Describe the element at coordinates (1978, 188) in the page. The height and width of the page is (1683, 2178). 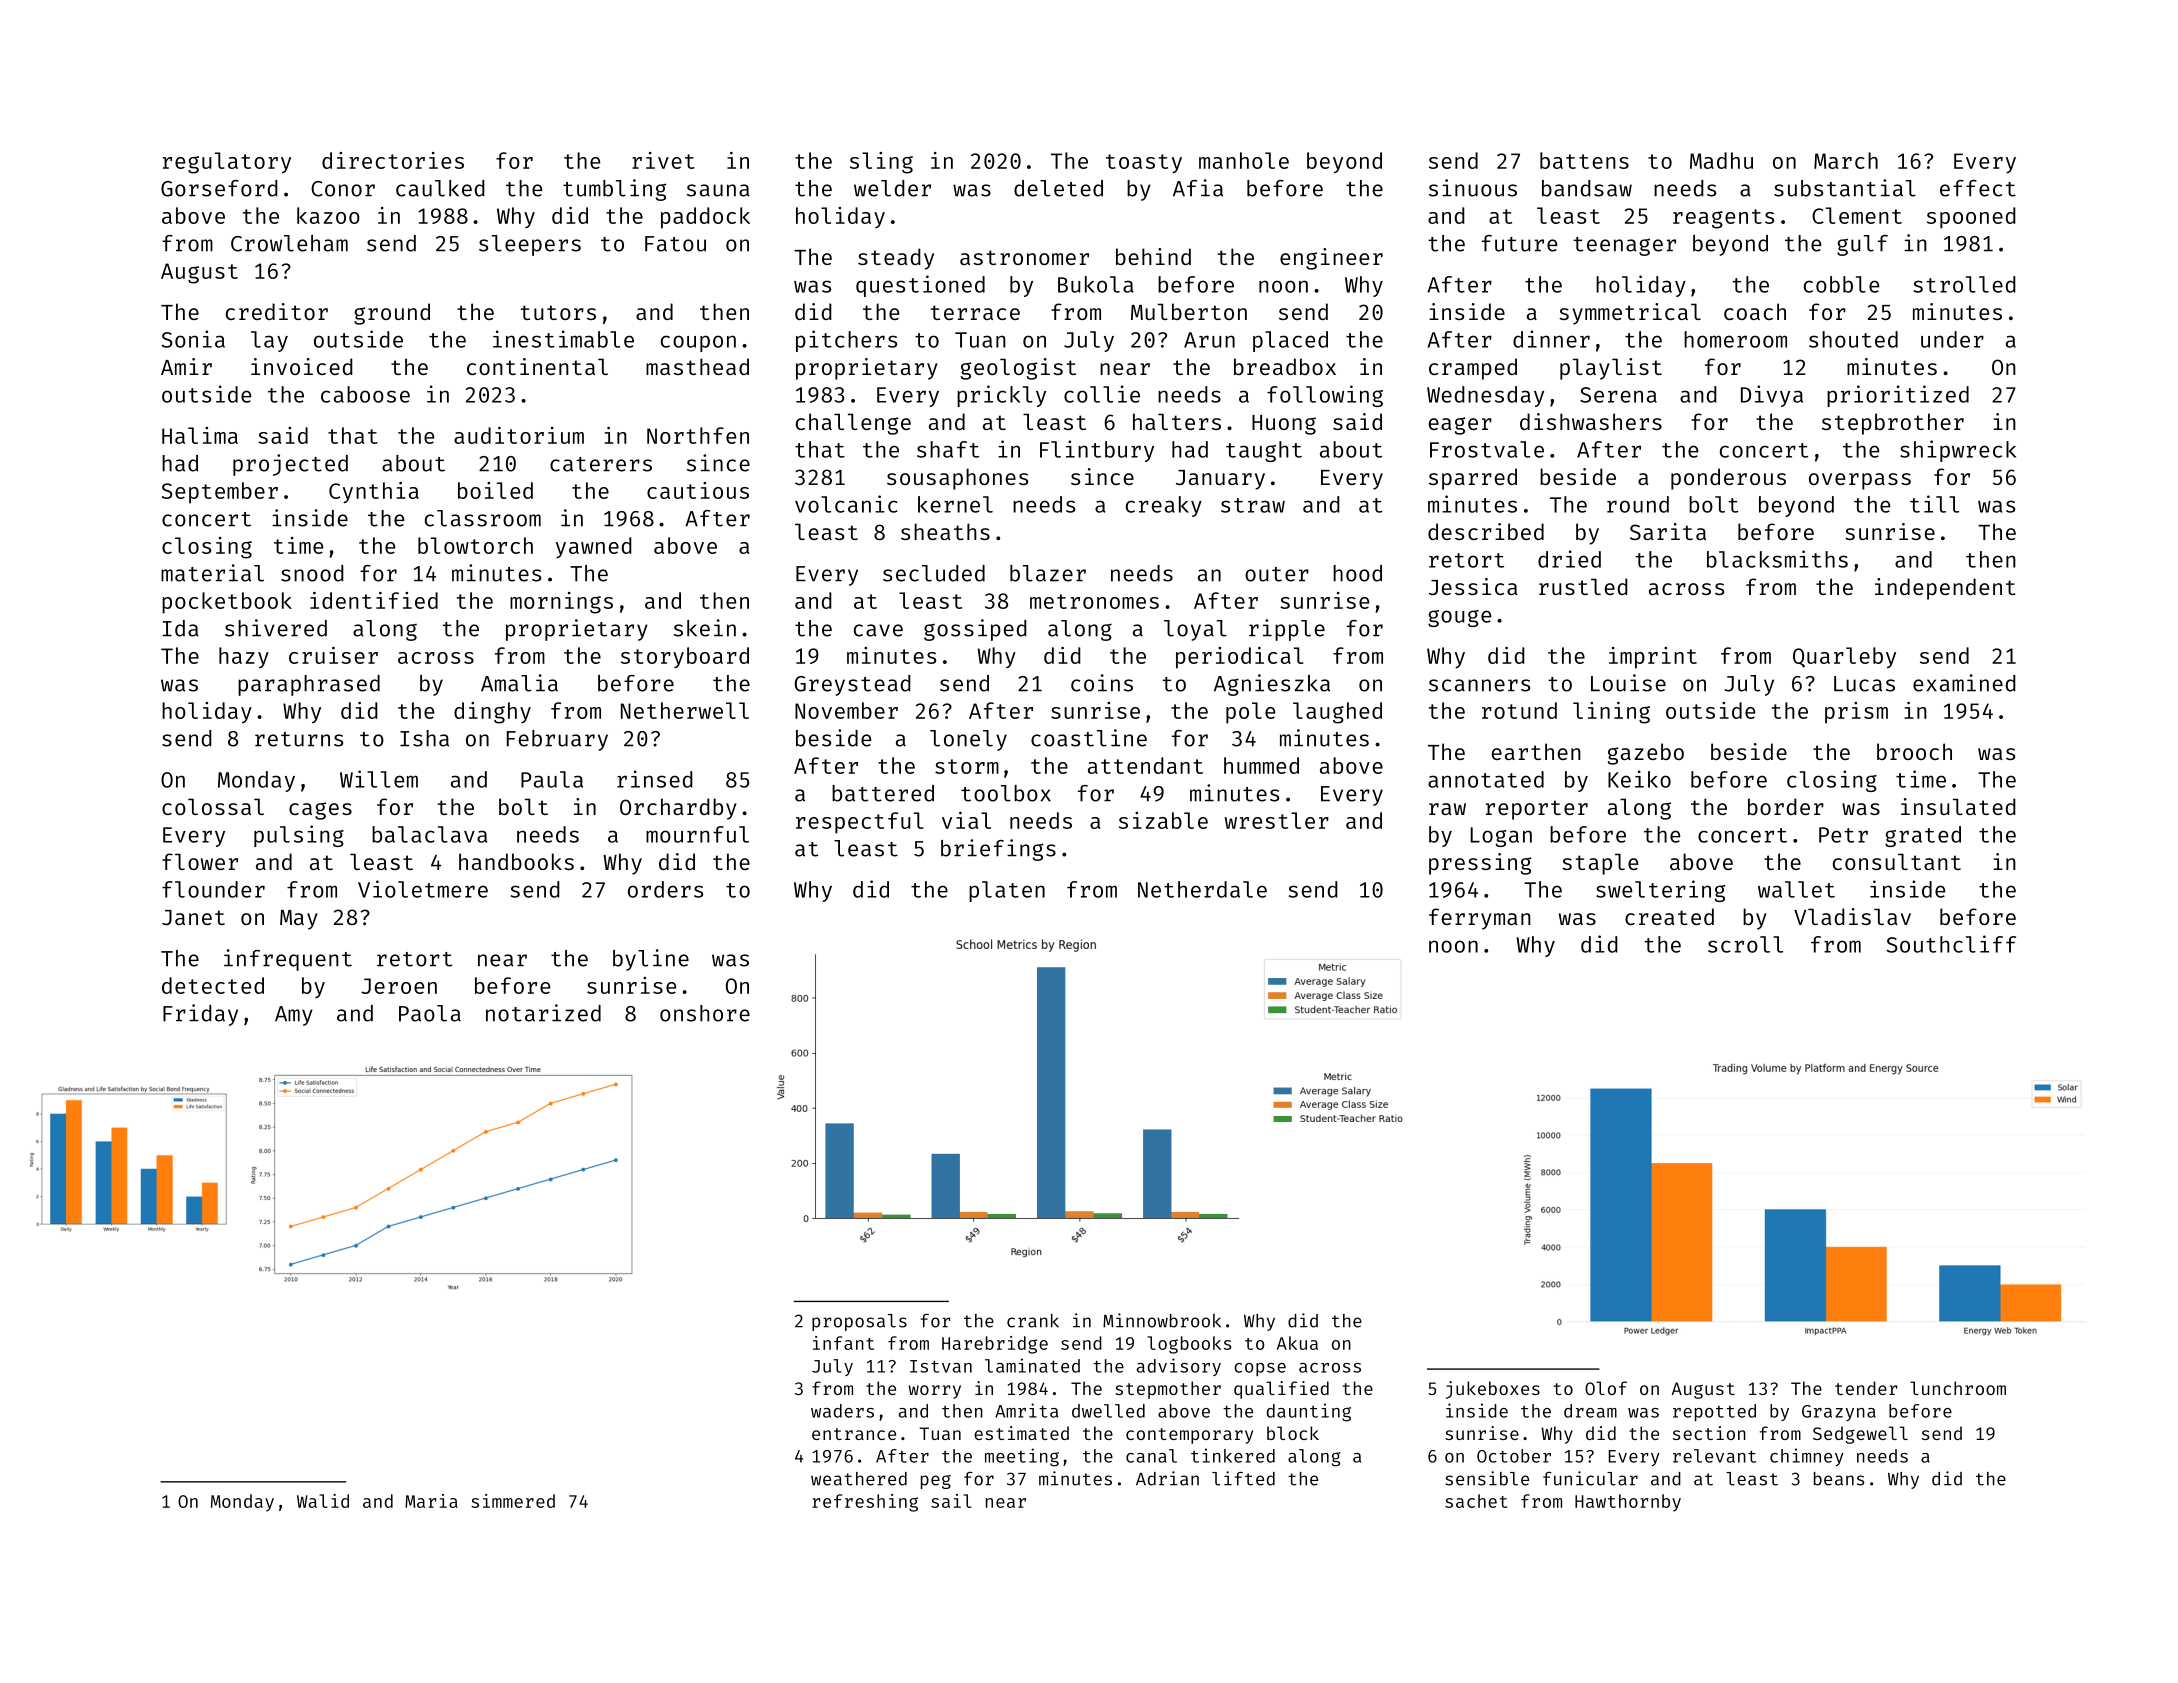
I see `effect` at that location.
